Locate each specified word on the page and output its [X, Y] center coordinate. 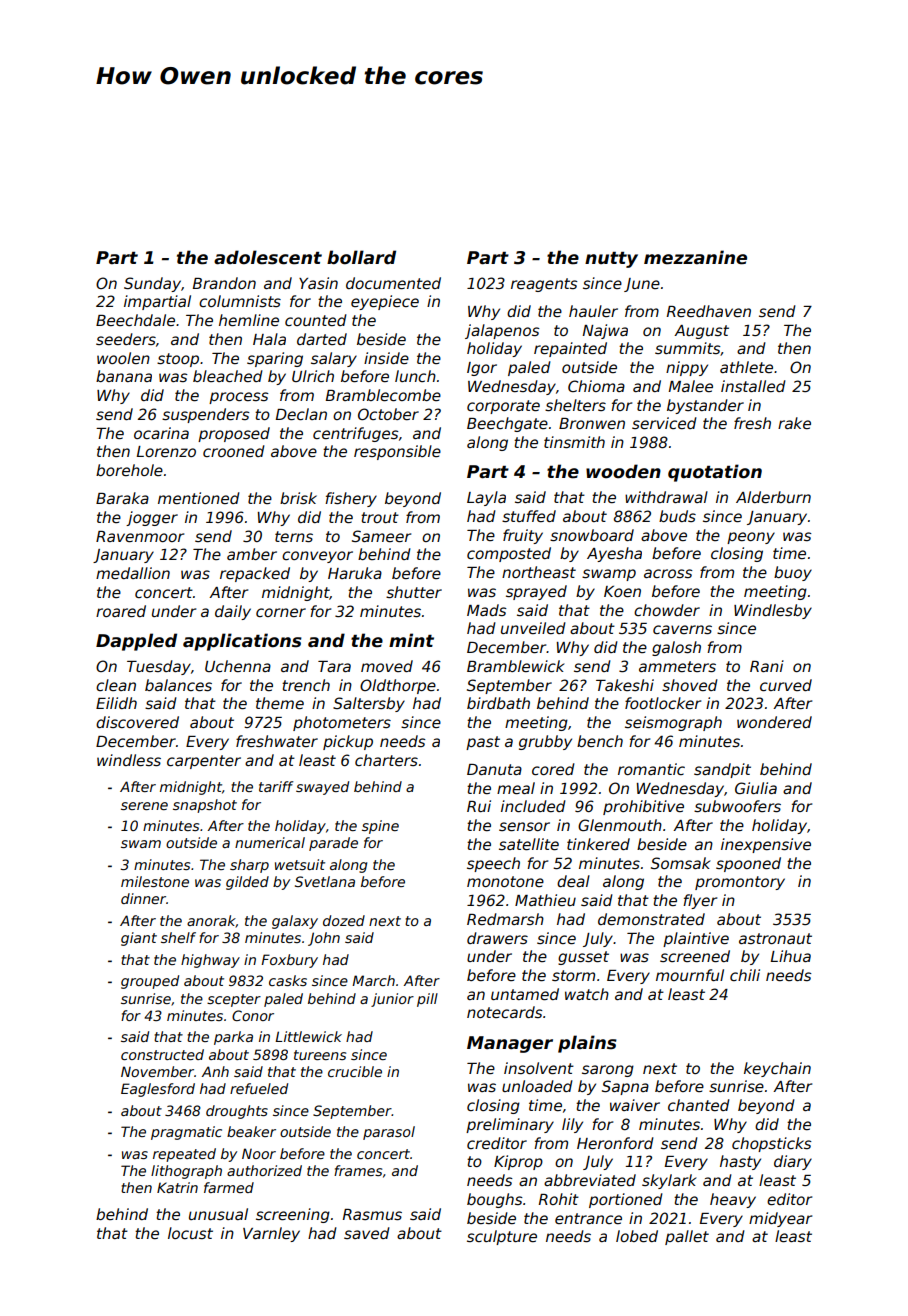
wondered [774, 722]
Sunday [152, 284]
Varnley [271, 1234]
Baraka [122, 498]
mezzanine [695, 257]
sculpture [502, 1237]
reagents [544, 285]
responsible [397, 452]
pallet [687, 1237]
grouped [150, 982]
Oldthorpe [398, 686]
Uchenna [238, 666]
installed [753, 386]
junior [392, 1000]
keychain [777, 1069]
